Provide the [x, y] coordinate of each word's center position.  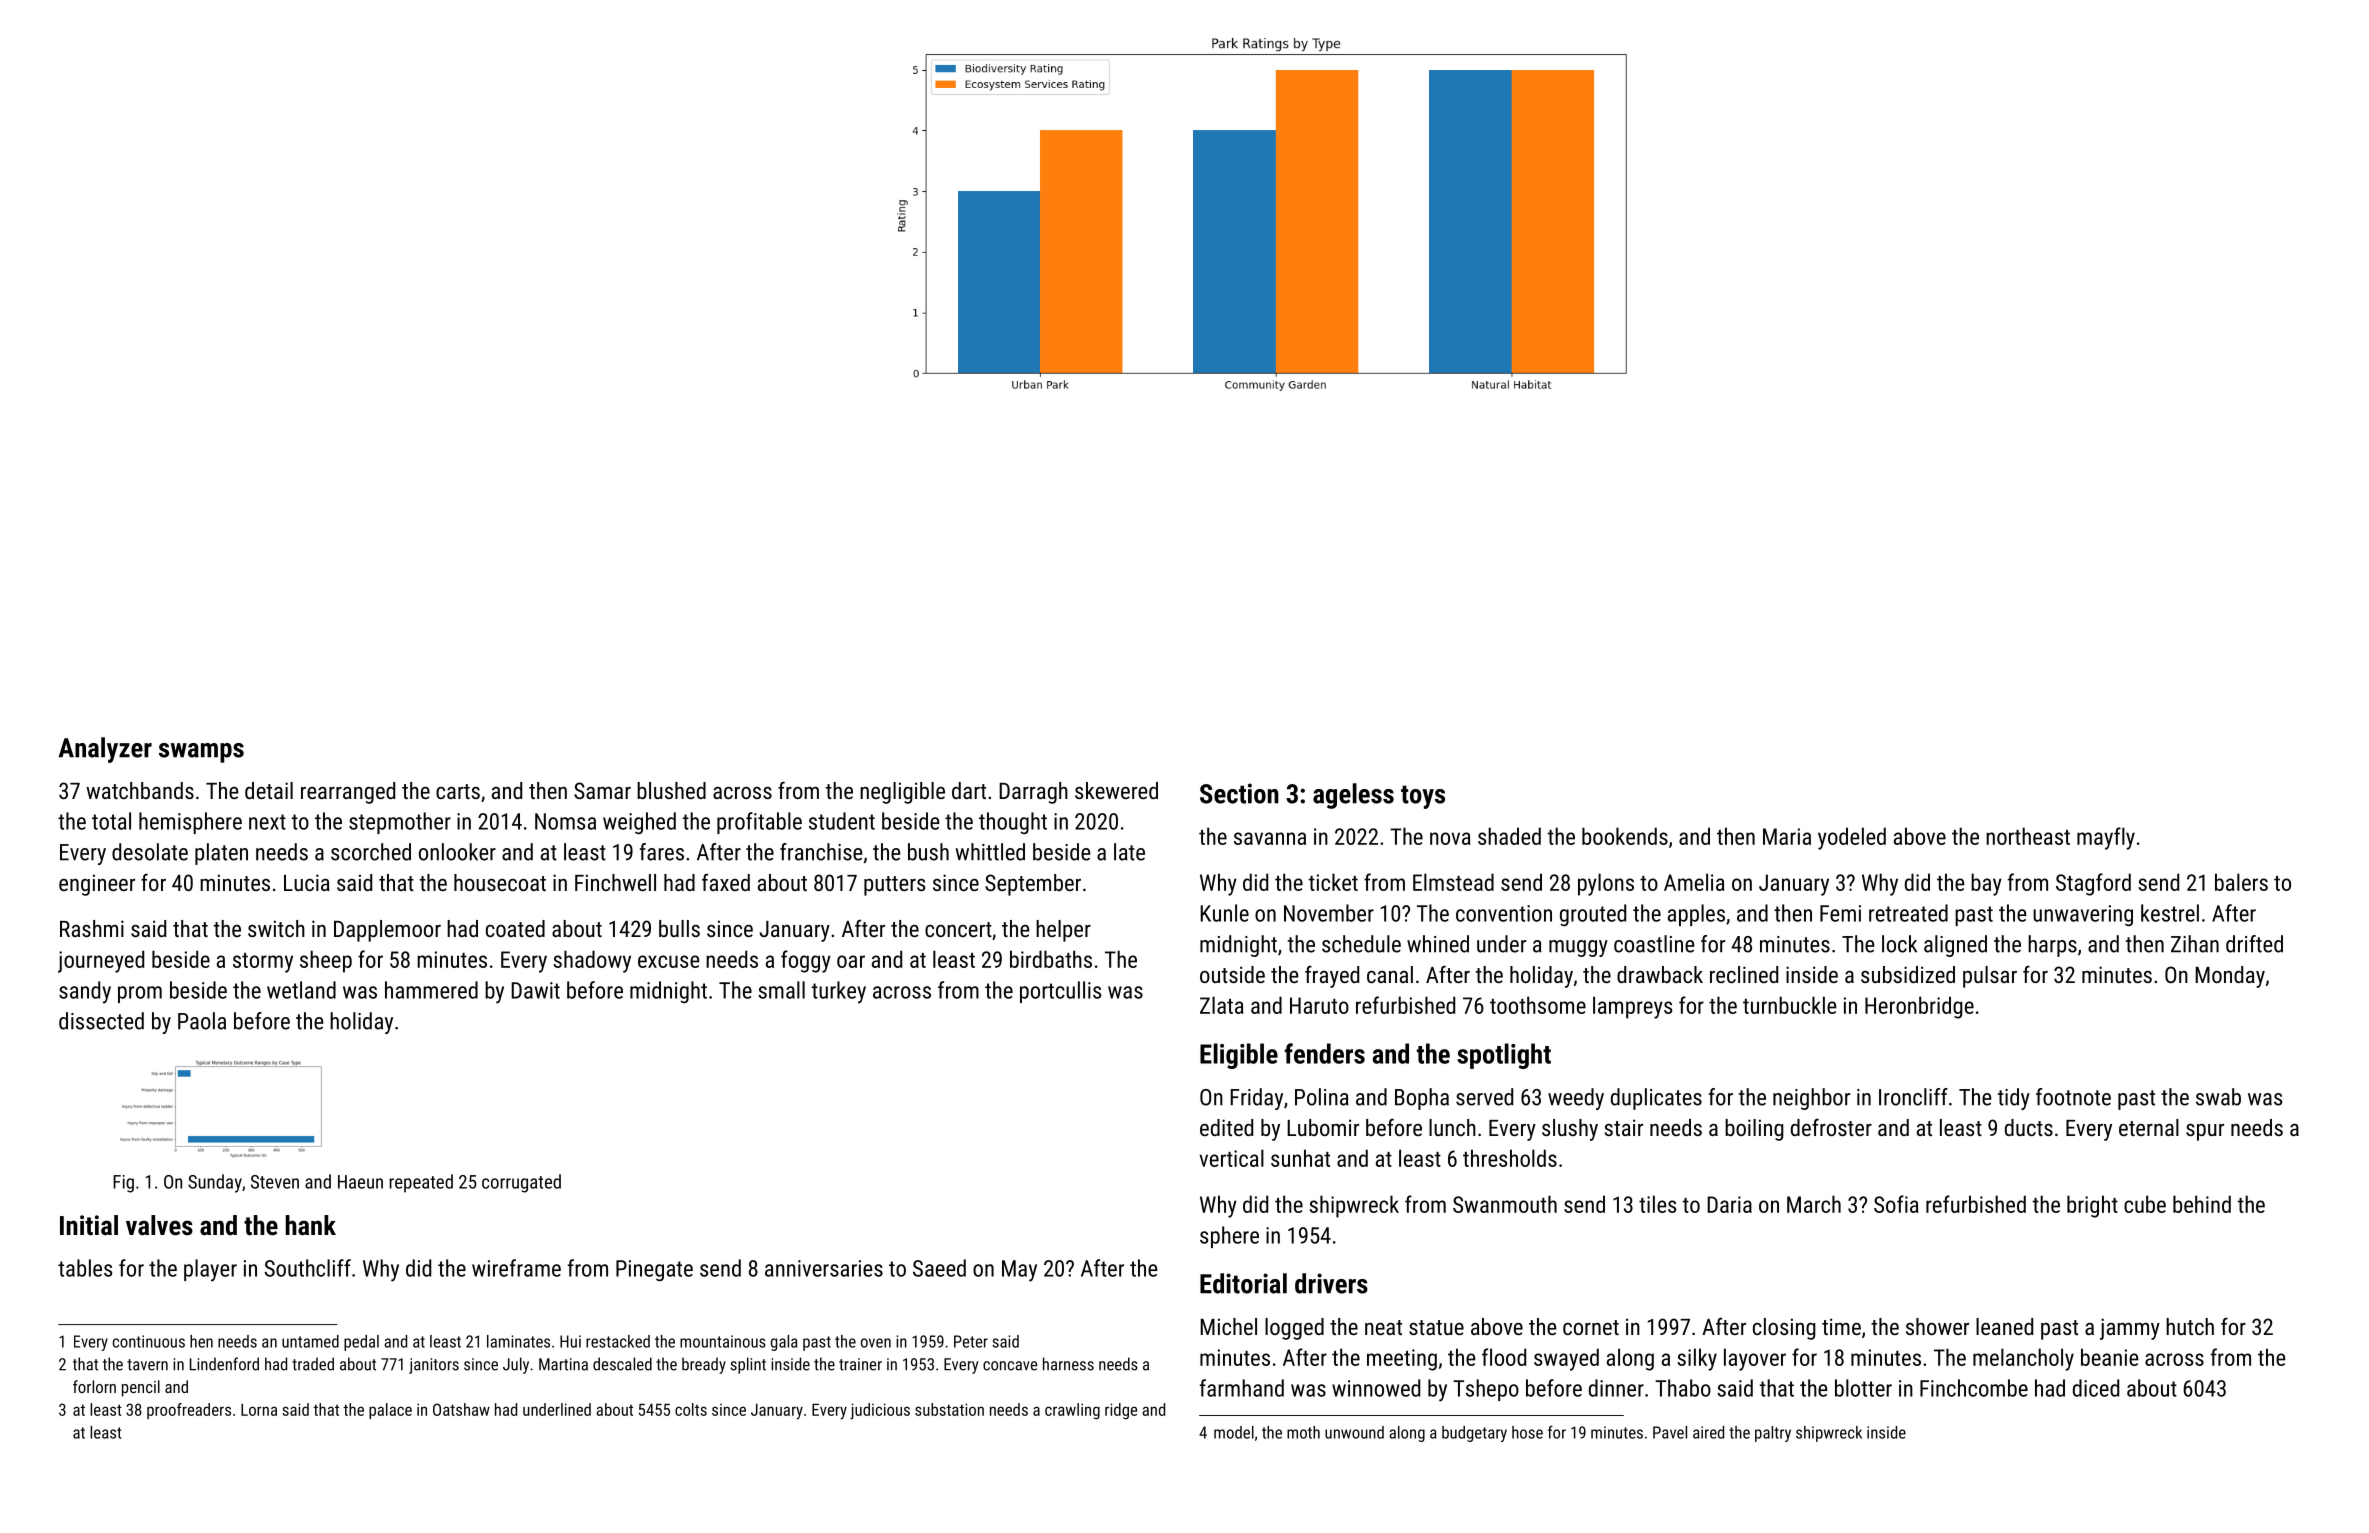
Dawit [535, 990]
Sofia [1896, 1204]
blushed [671, 790]
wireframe [516, 1268]
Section [1239, 793]
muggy [1578, 948]
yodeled [1852, 838]
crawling [1072, 1411]
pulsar [1990, 977]
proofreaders [189, 1411]
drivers [1331, 1283]
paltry [1773, 1434]
